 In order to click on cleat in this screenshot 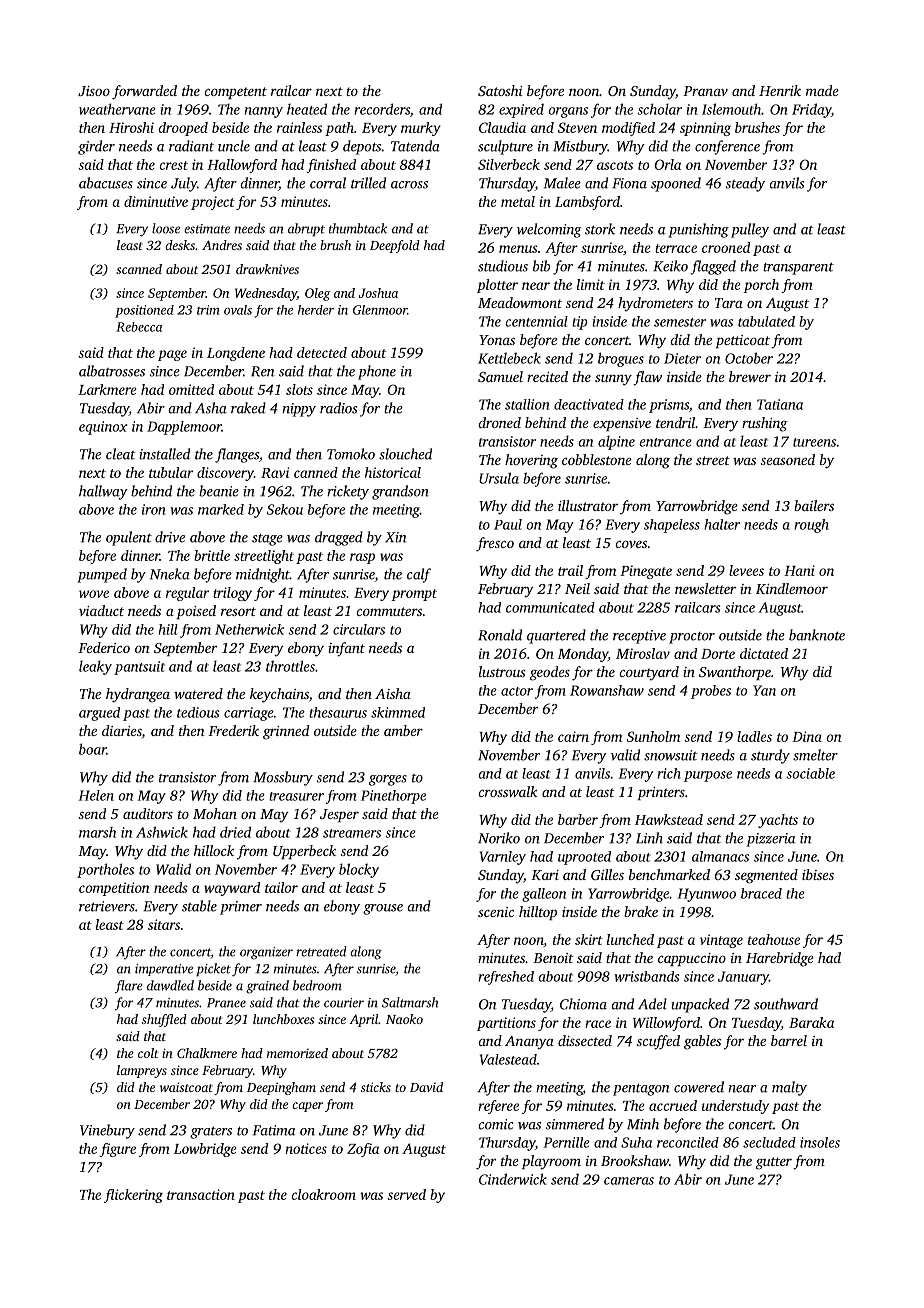, I will do `click(120, 454)`.
